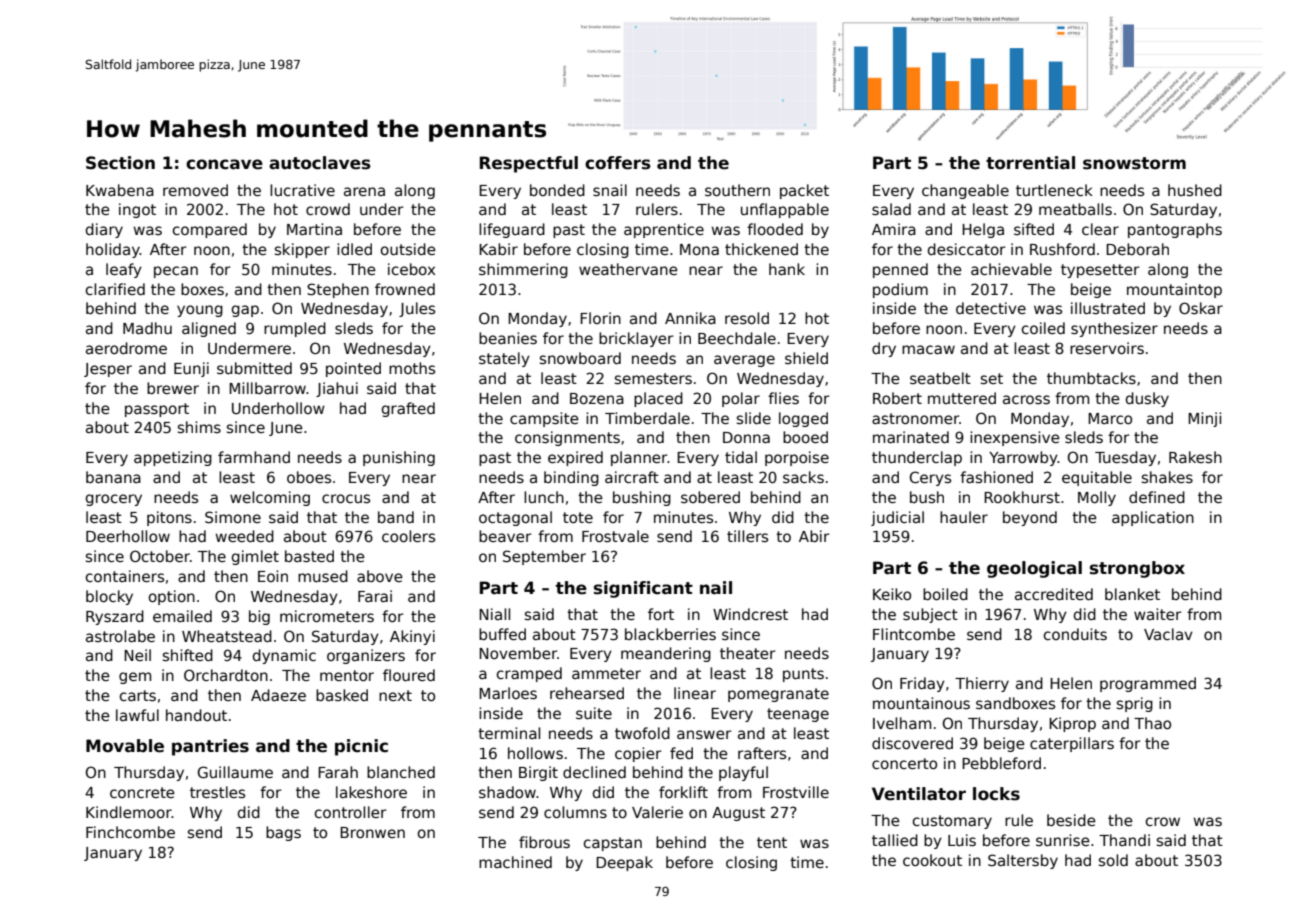 Image resolution: width=1308 pixels, height=924 pixels. What do you see at coordinates (618, 163) in the screenshot?
I see `coffers` at bounding box center [618, 163].
